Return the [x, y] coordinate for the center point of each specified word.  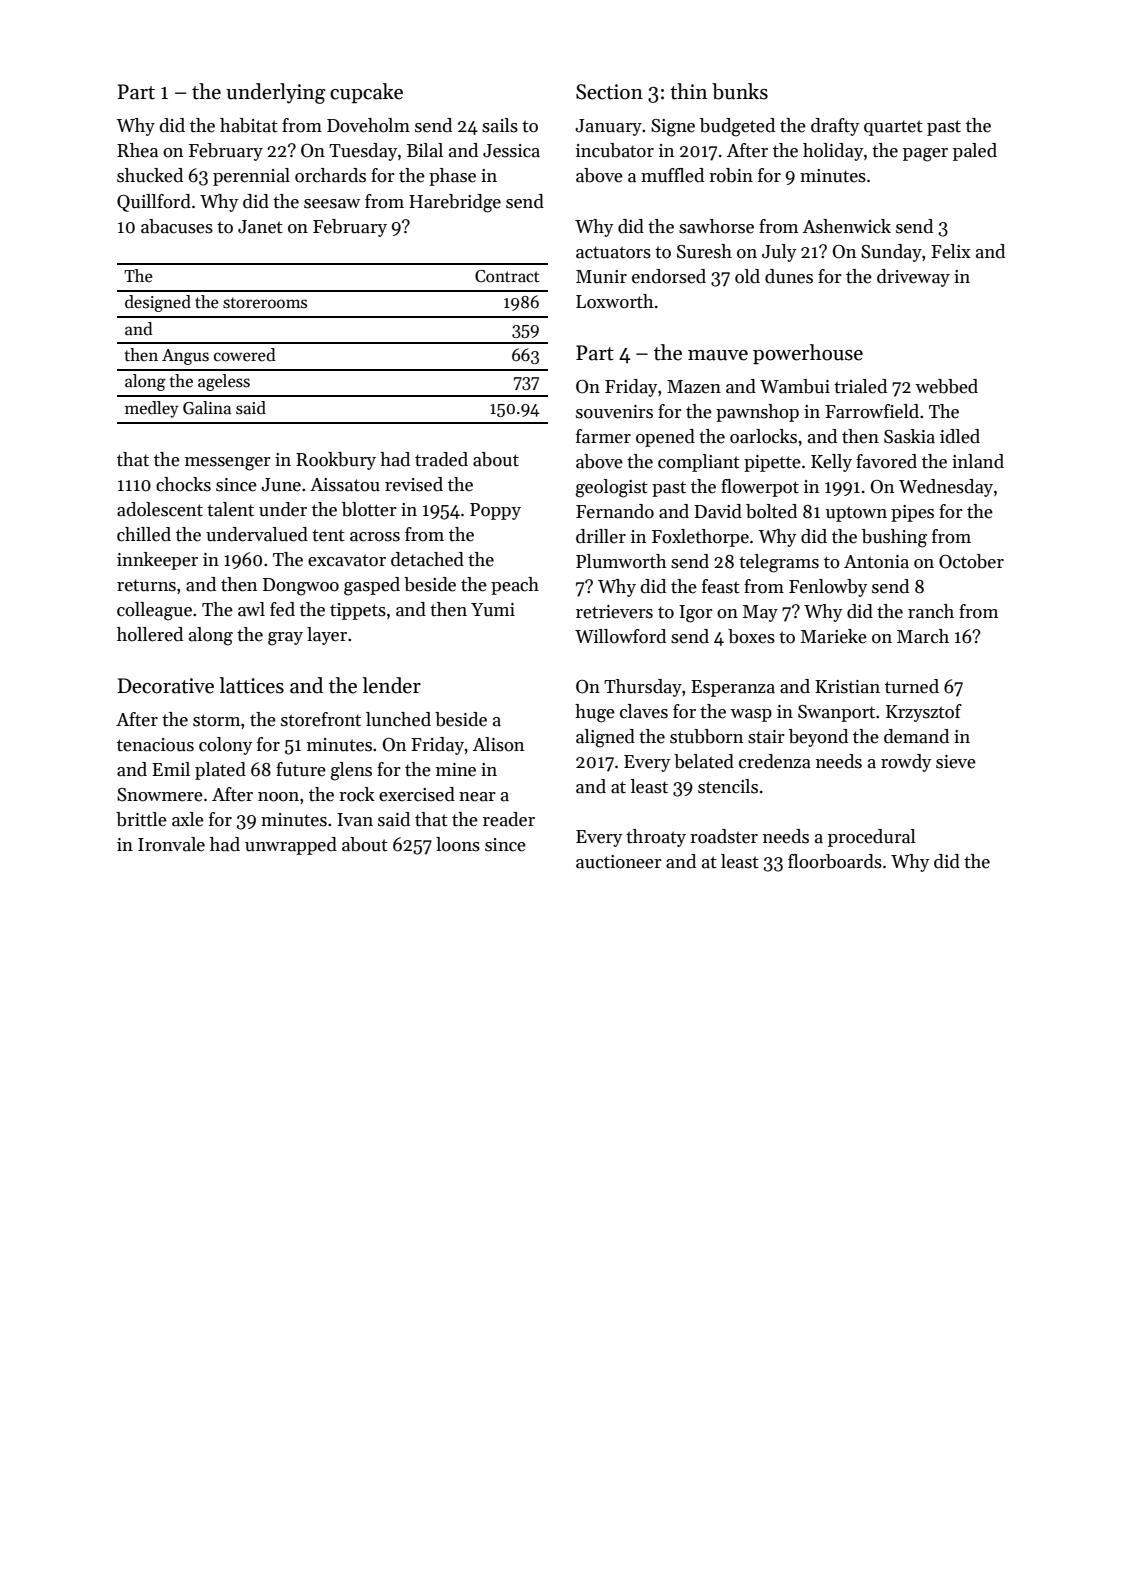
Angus [185, 357]
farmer [603, 436]
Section [609, 92]
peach [515, 586]
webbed [946, 386]
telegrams [779, 563]
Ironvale [171, 844]
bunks [740, 91]
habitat [249, 125]
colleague [154, 611]
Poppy [495, 511]
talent [230, 509]
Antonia [876, 562]
